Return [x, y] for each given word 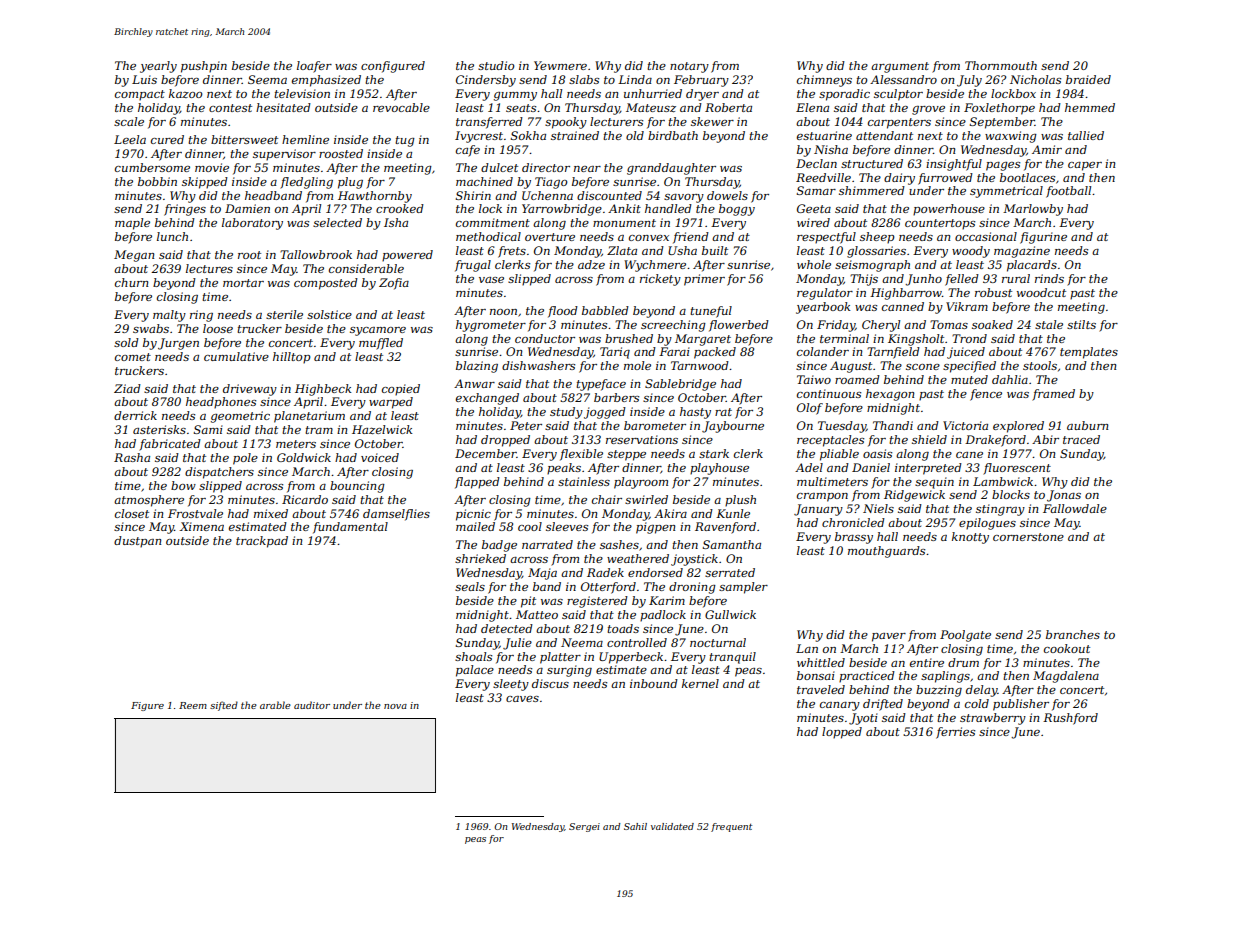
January [818, 510]
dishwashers [538, 365]
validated [672, 826]
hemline [305, 139]
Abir [1045, 439]
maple [132, 224]
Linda [635, 79]
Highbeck [323, 390]
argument [900, 67]
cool [530, 526]
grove [928, 110]
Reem [193, 705]
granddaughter [671, 169]
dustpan [137, 542]
